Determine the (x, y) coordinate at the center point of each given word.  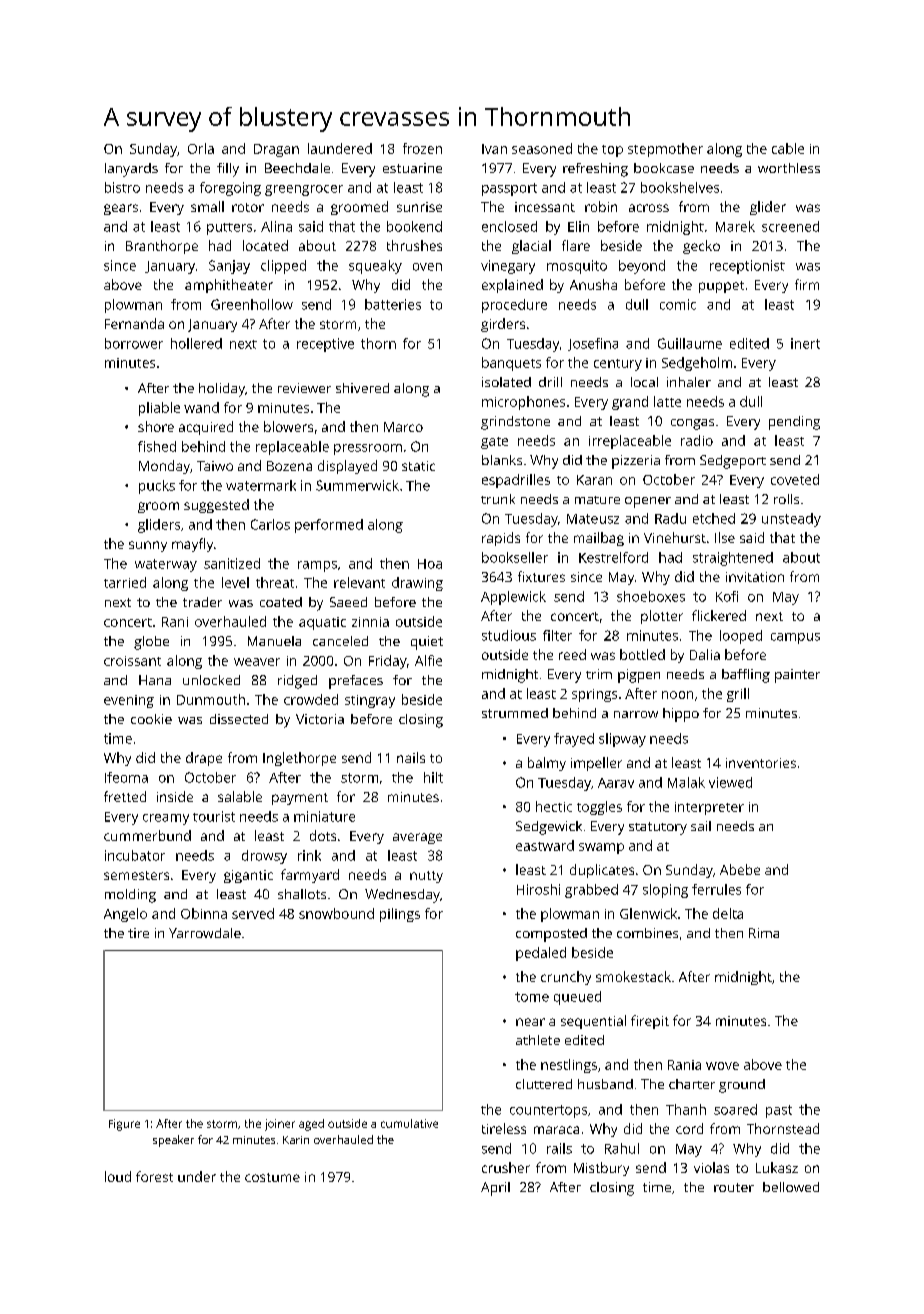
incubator (135, 855)
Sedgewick (549, 828)
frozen (422, 148)
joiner (280, 1125)
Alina (276, 226)
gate (494, 443)
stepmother (665, 150)
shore (156, 426)
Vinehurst (675, 537)
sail (701, 826)
